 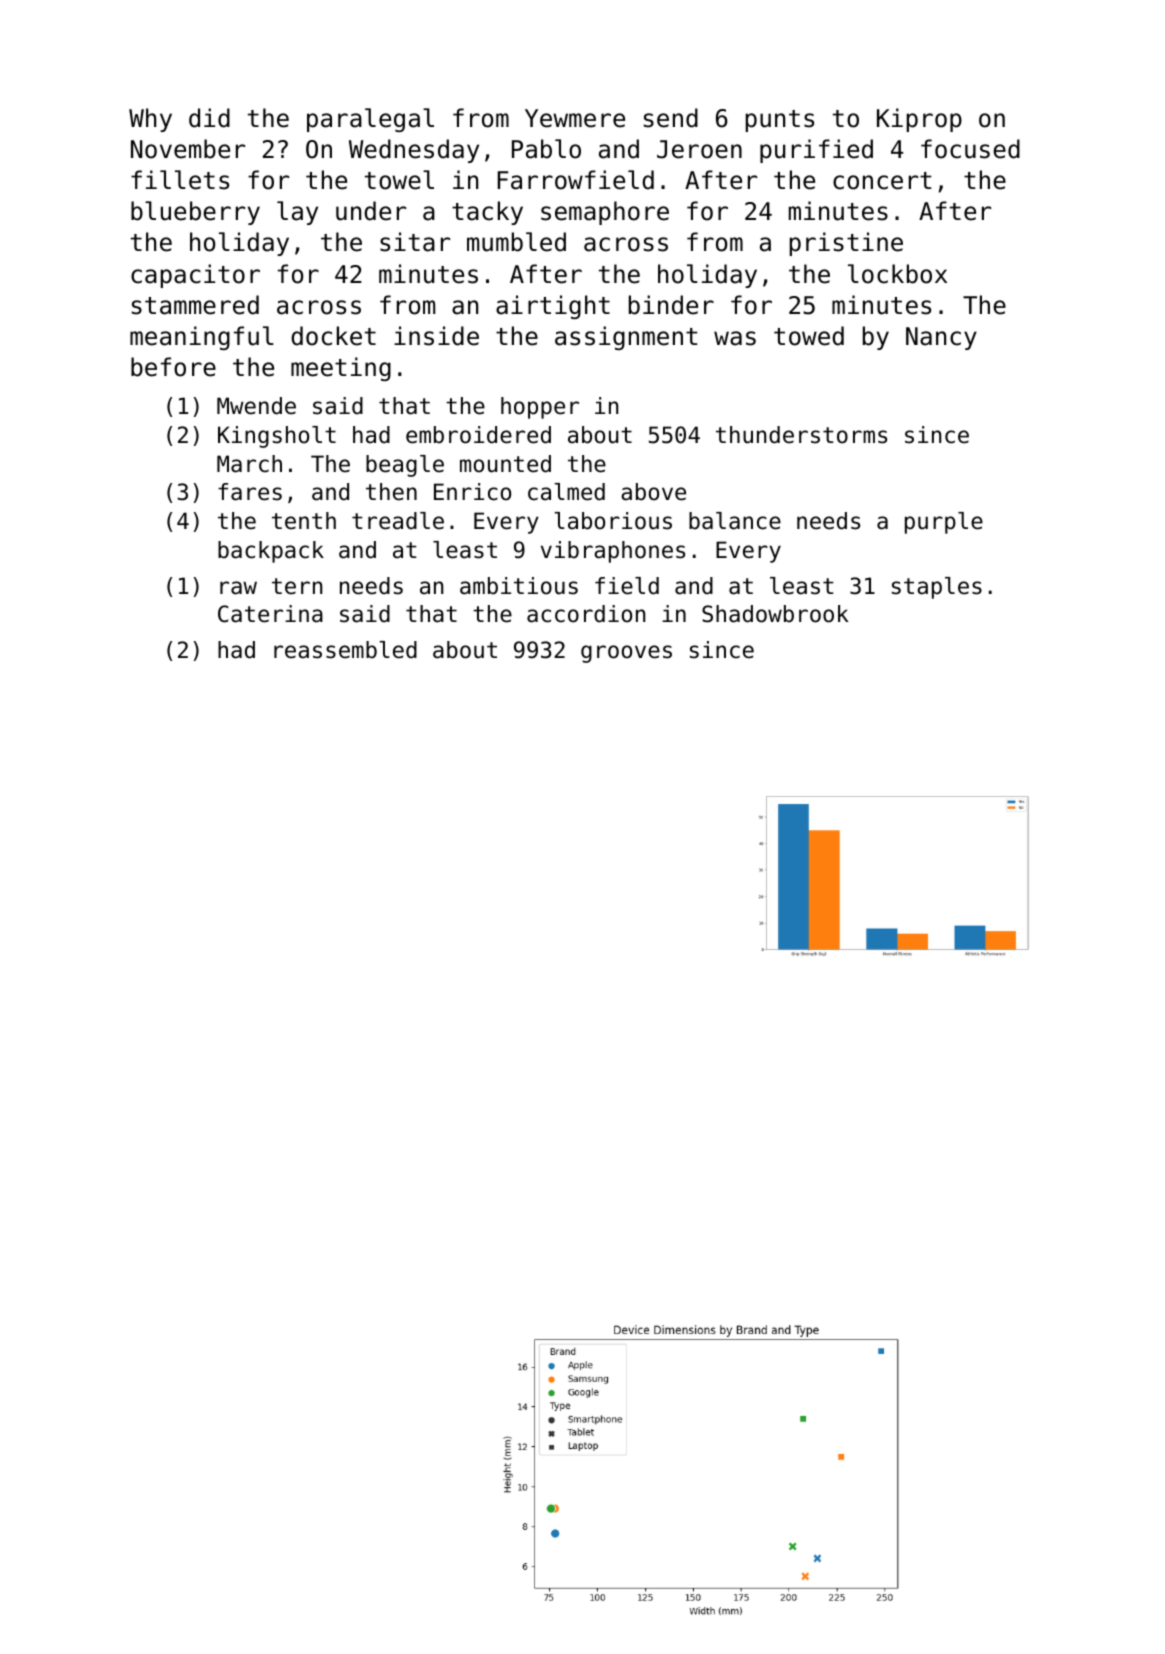 What do you see at coordinates (626, 654) in the image?
I see `grooves` at bounding box center [626, 654].
